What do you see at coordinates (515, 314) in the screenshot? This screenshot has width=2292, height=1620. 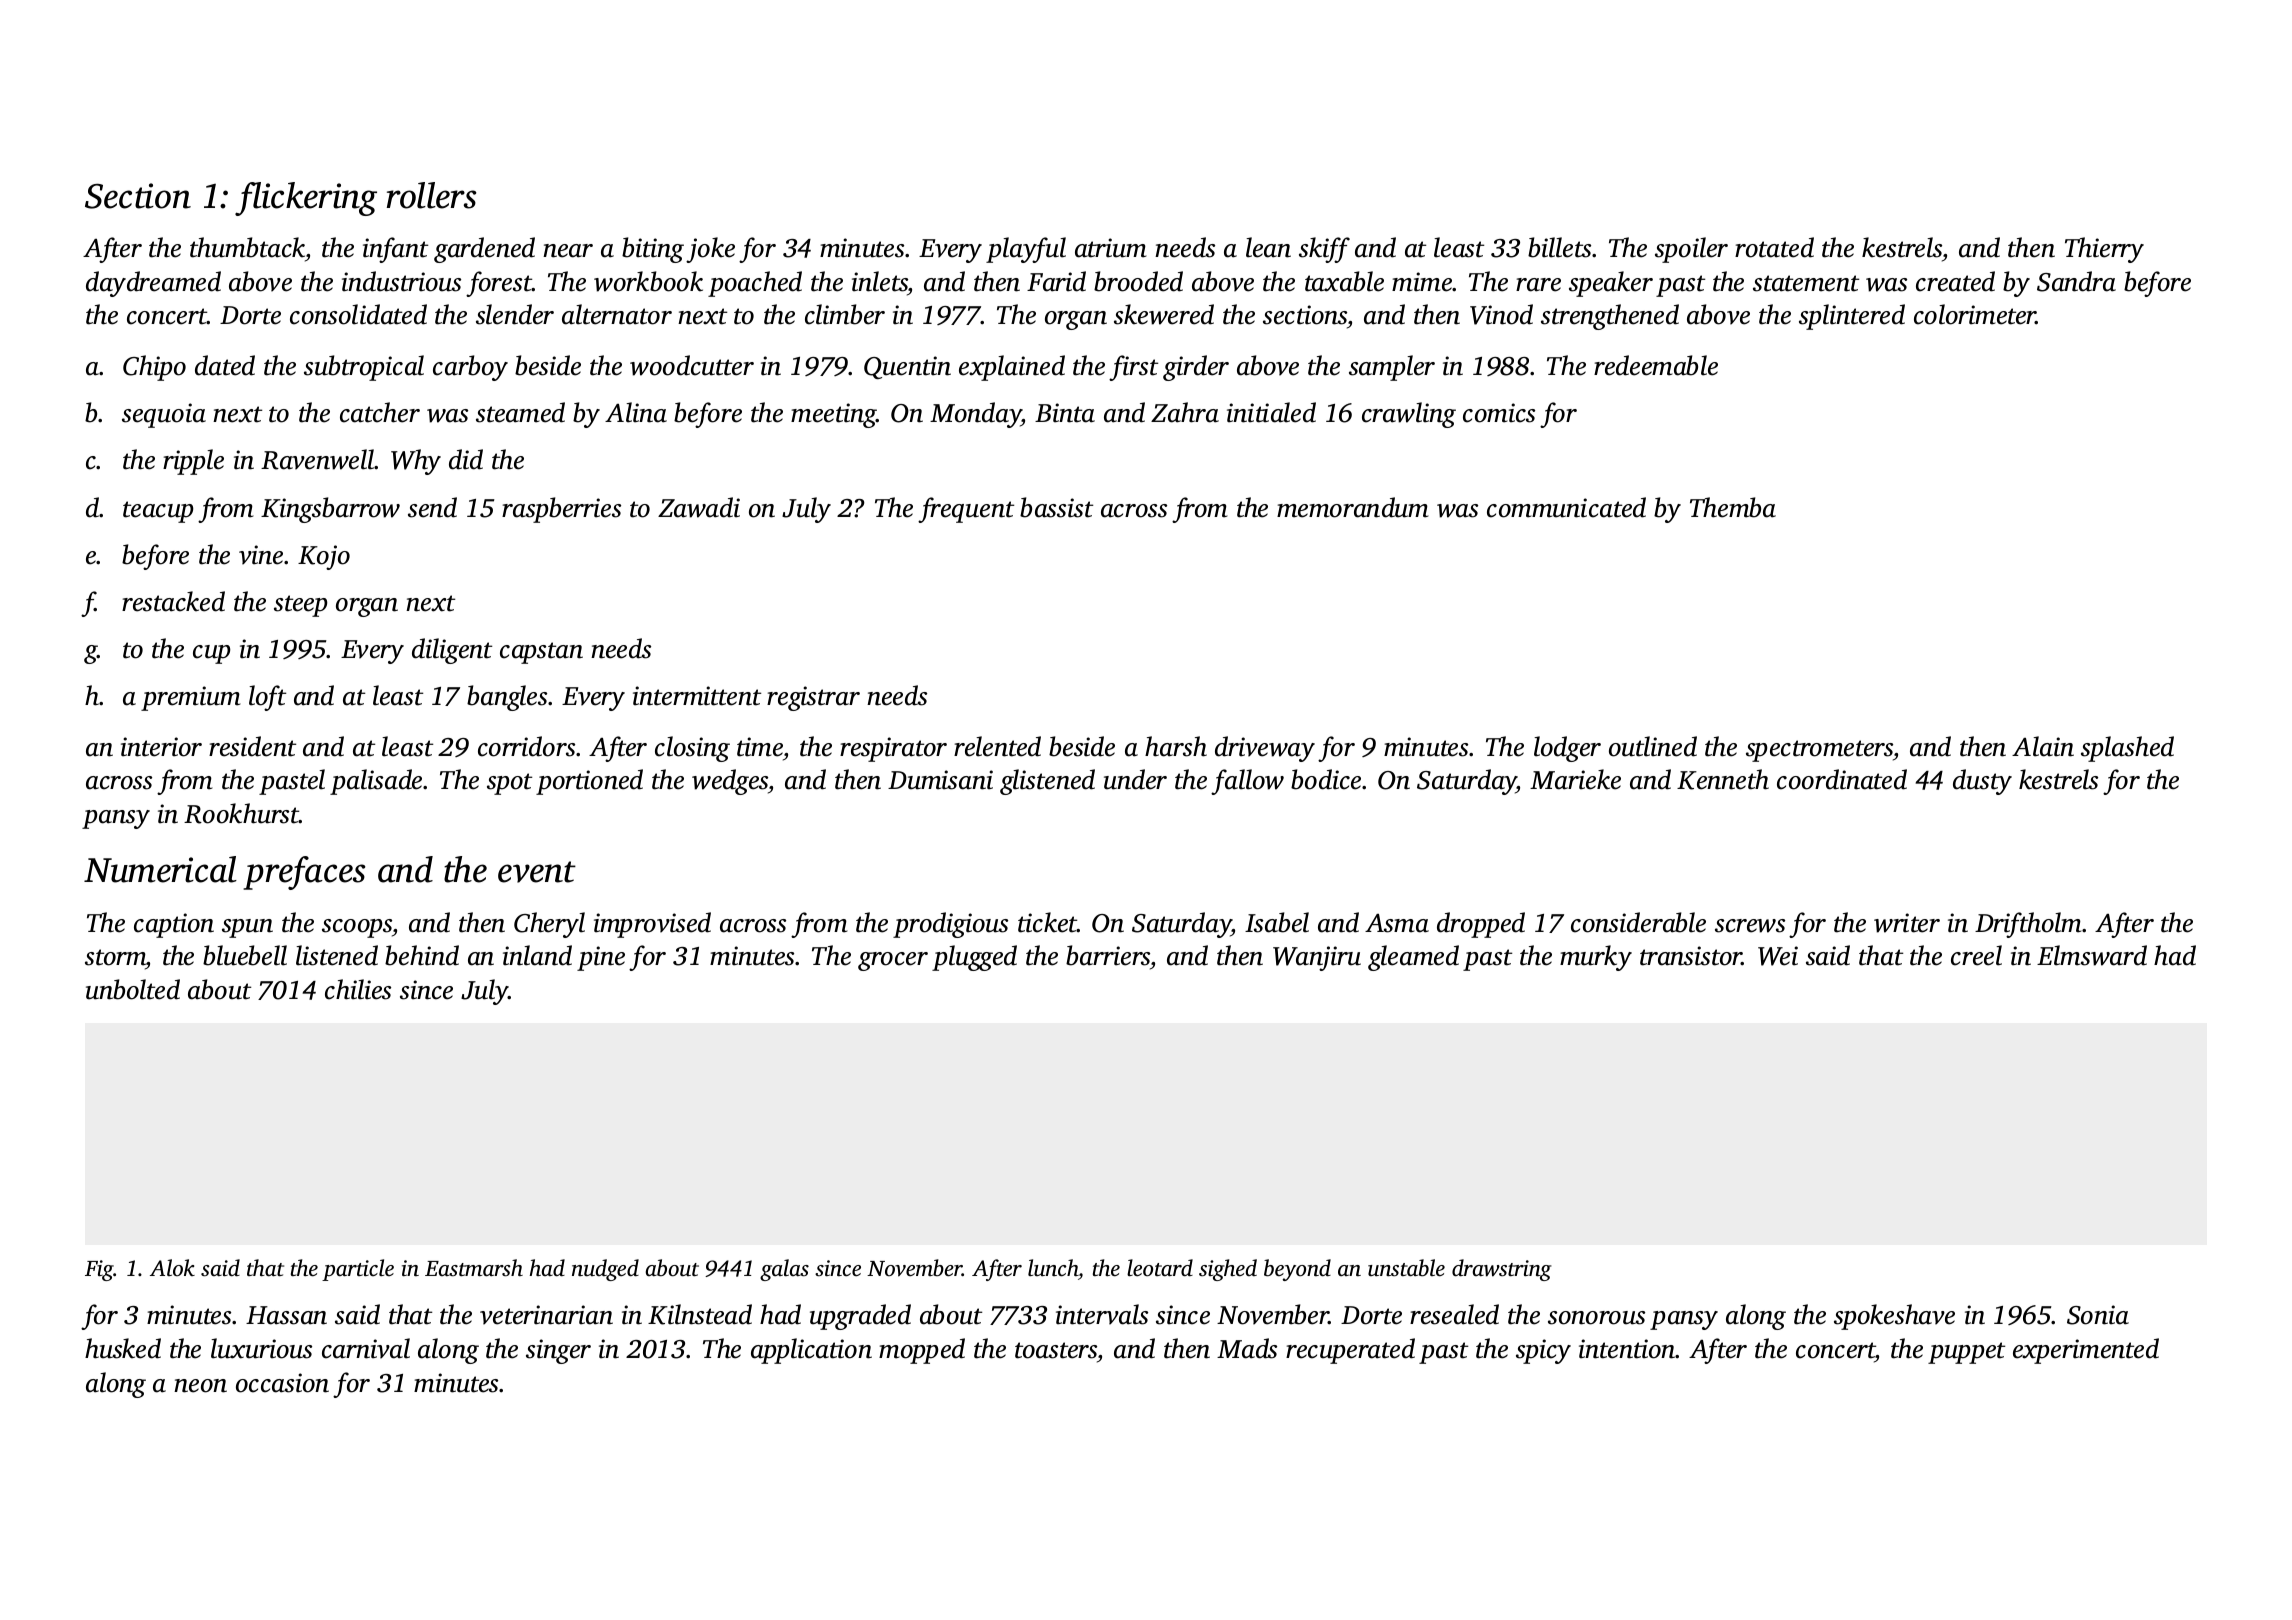 I see `slender` at bounding box center [515, 314].
